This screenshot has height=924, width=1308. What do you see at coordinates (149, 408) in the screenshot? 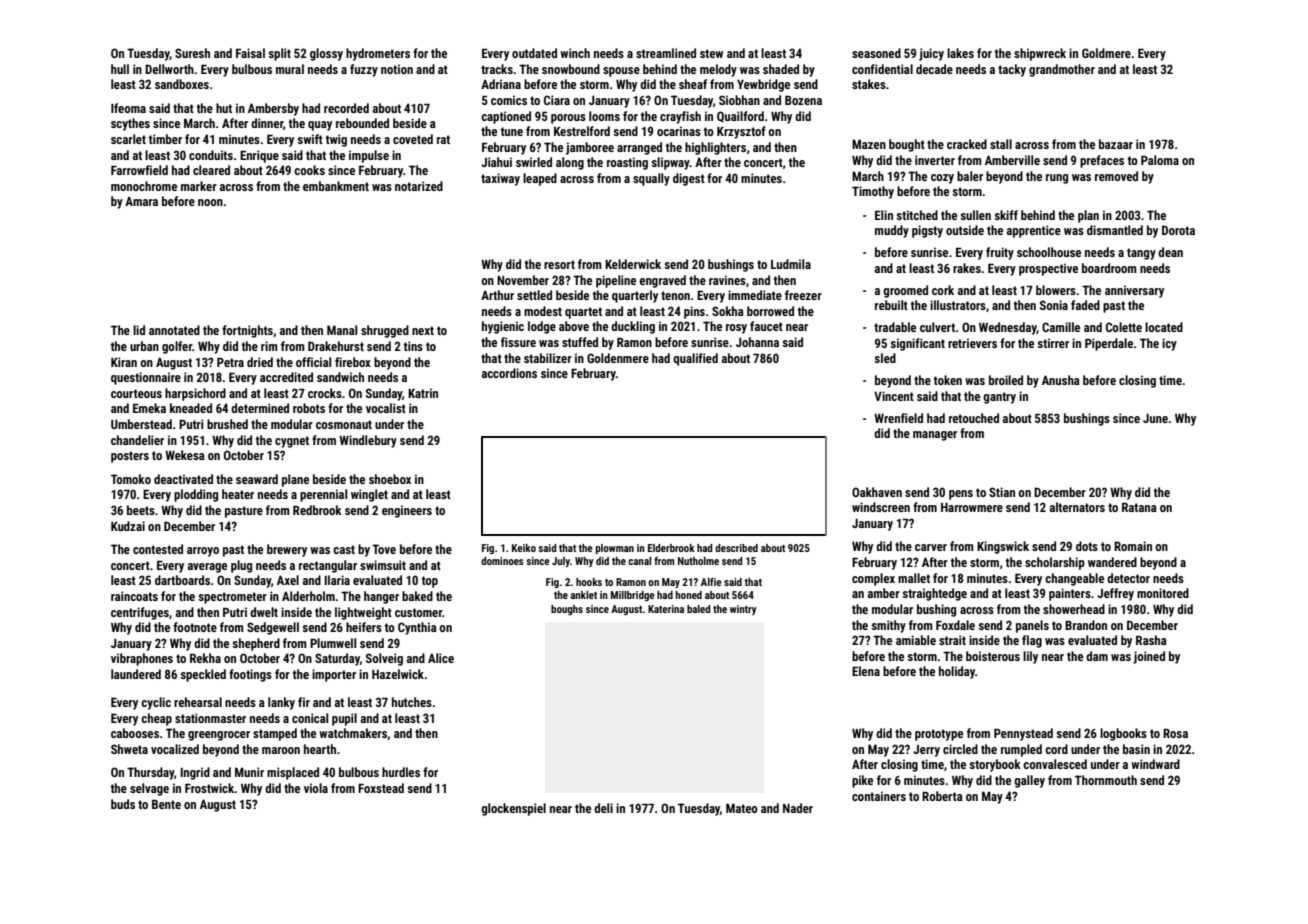
I see `Emeka` at bounding box center [149, 408].
